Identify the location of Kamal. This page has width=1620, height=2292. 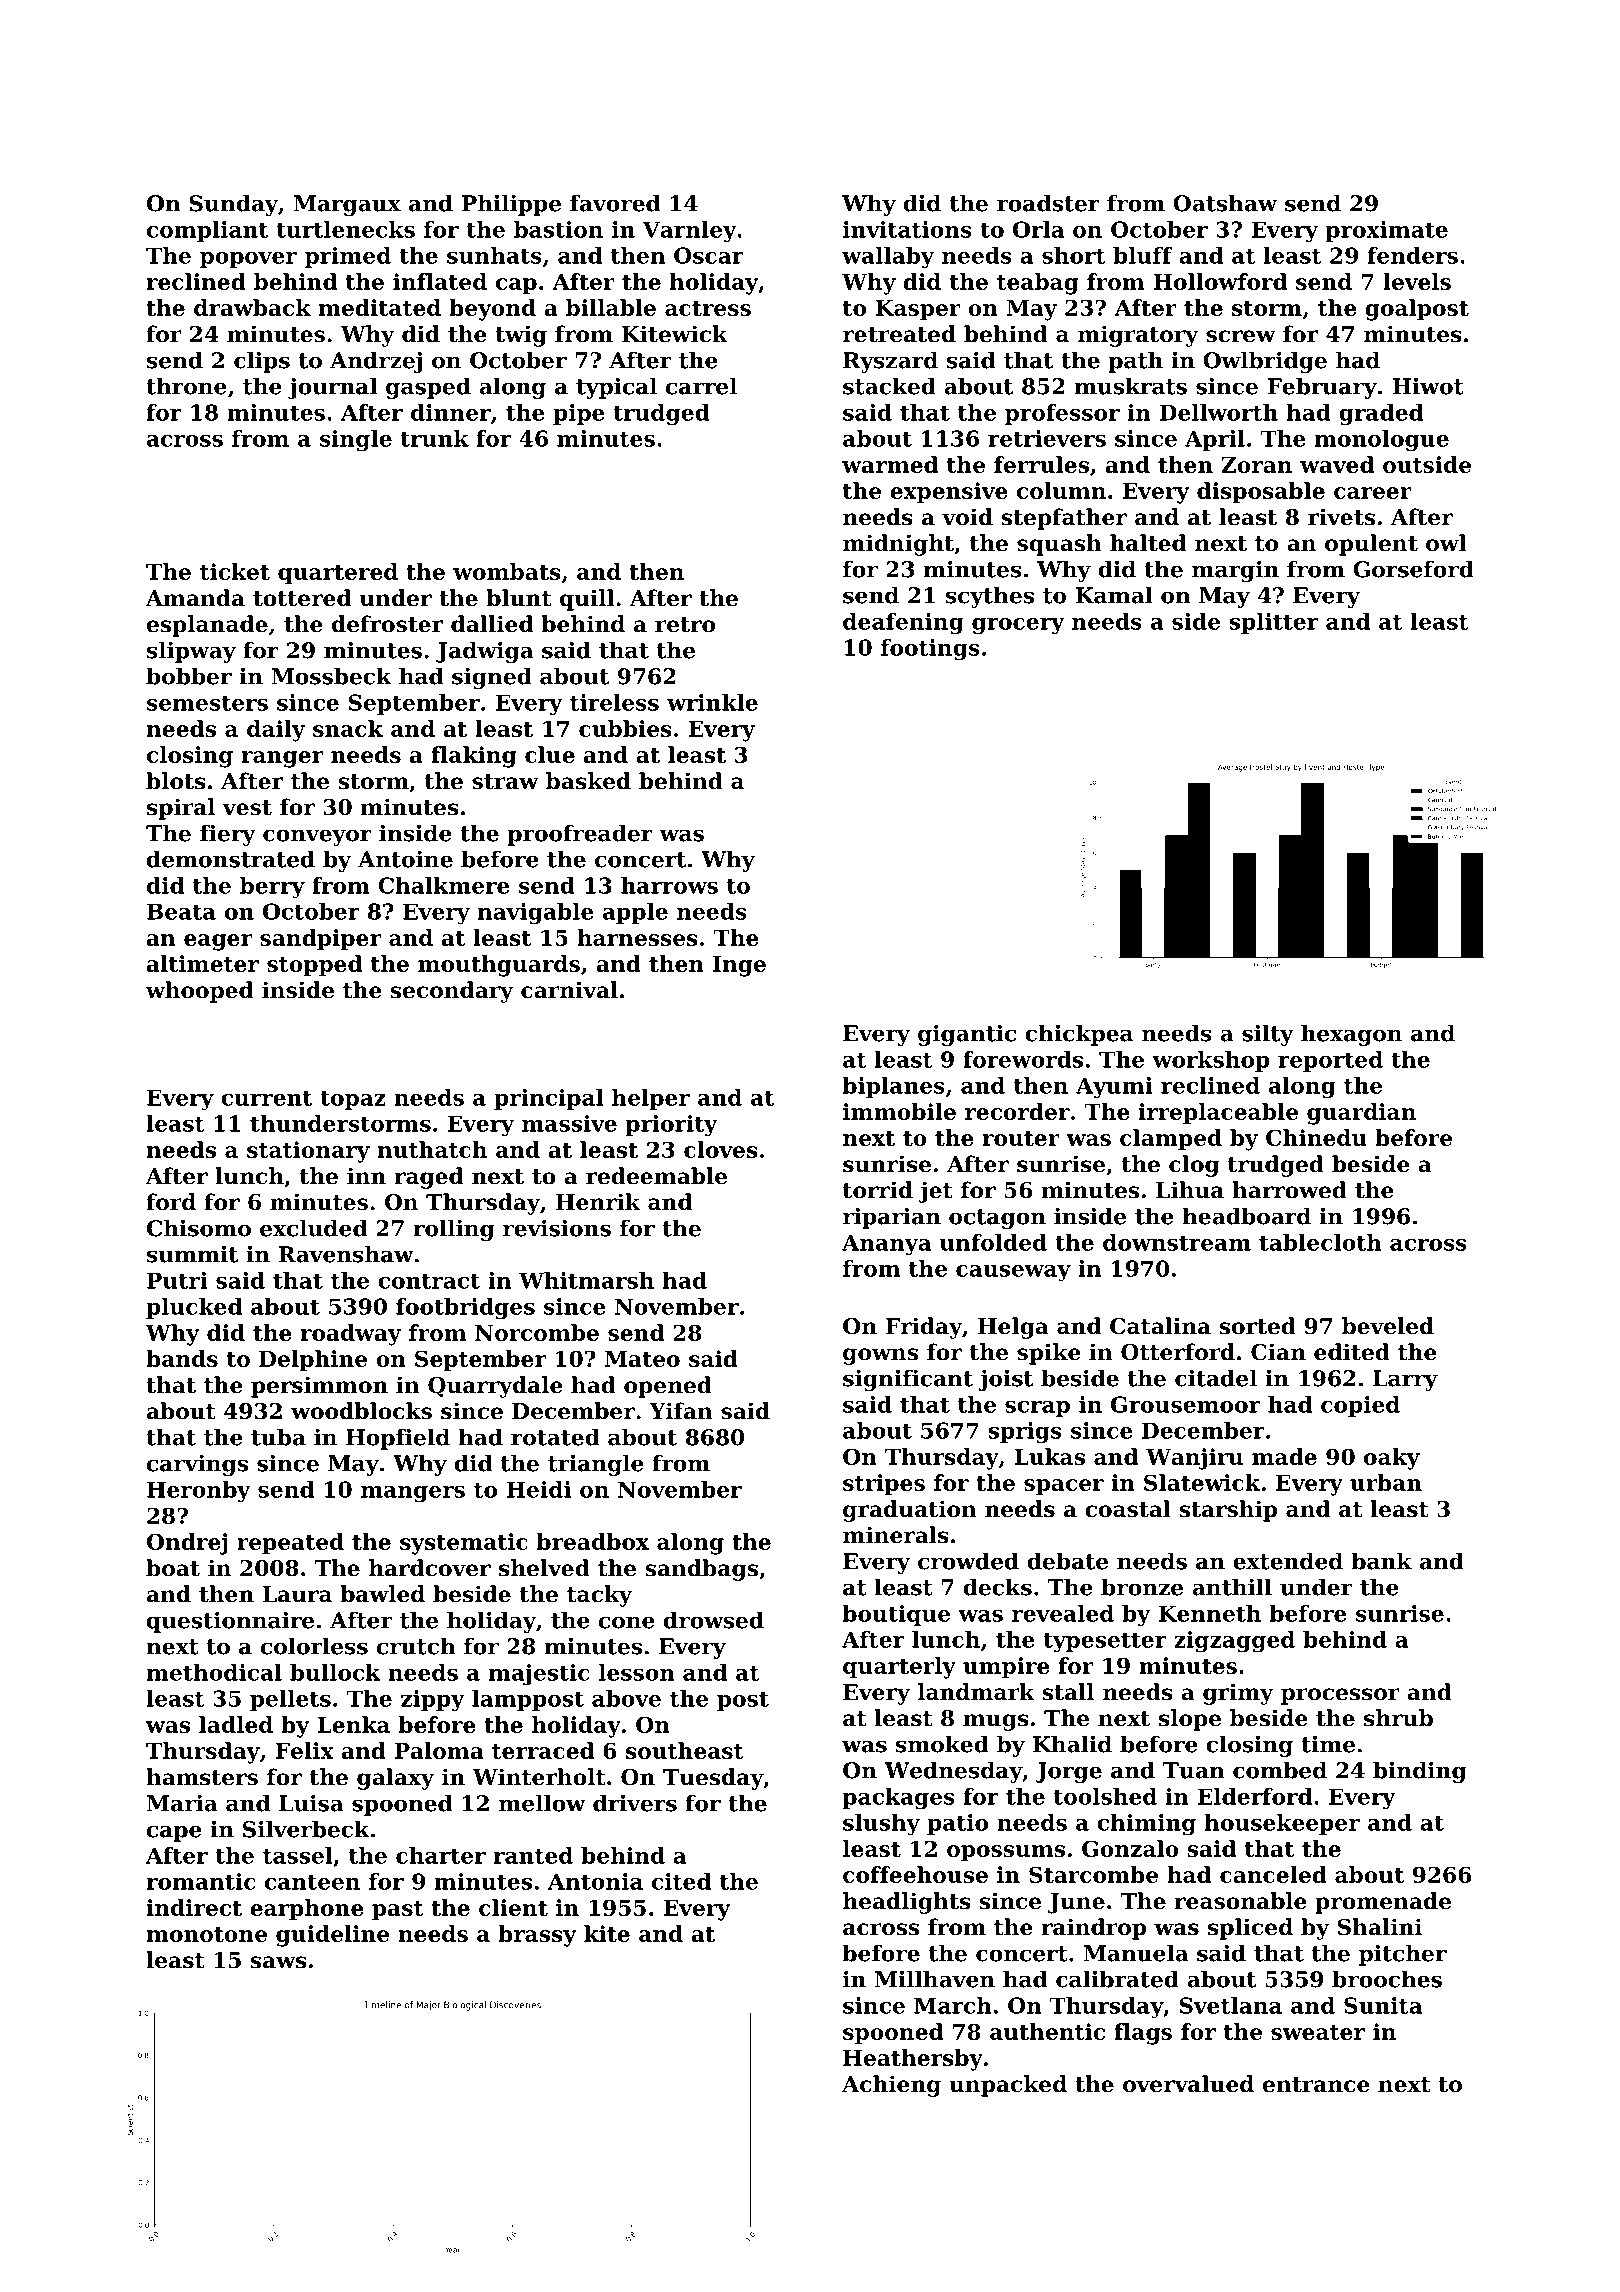
(1114, 595).
